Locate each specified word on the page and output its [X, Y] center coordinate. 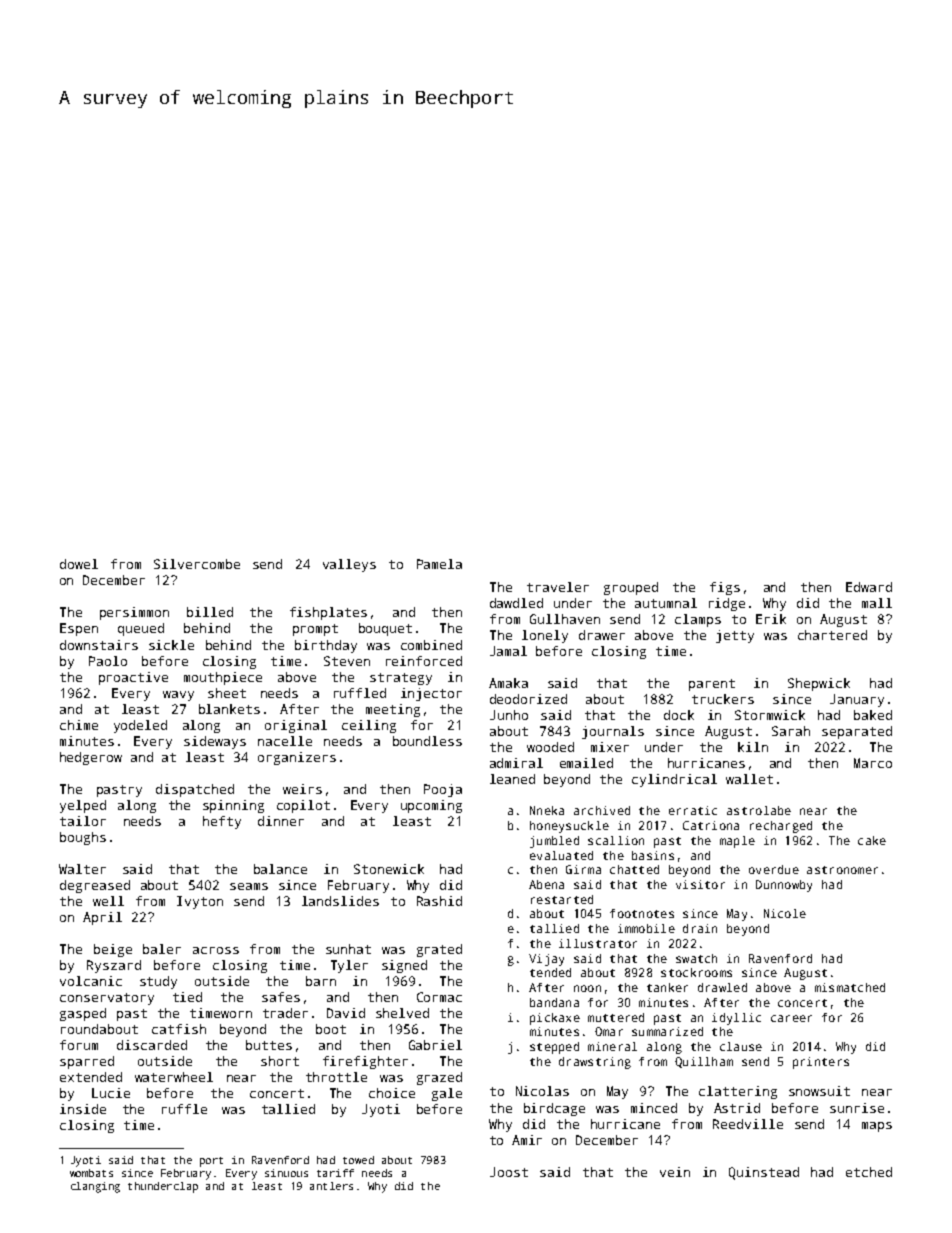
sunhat [348, 949]
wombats [91, 1173]
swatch [696, 958]
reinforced [424, 661]
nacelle [285, 741]
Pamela [439, 564]
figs [725, 588]
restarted [562, 899]
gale [447, 1094]
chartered [832, 635]
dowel [79, 564]
